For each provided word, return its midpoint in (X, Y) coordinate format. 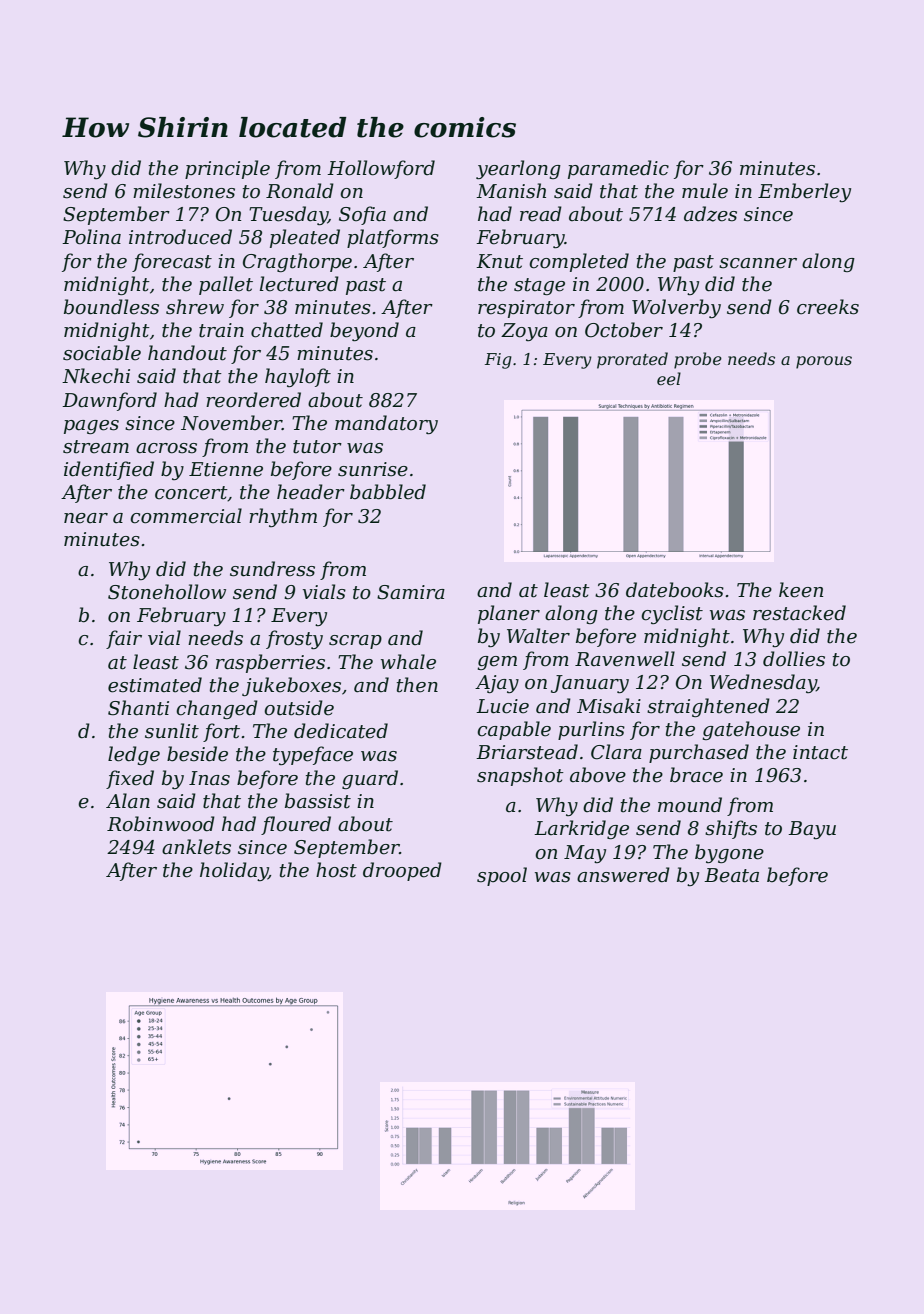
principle (227, 169)
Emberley (804, 192)
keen (801, 590)
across (166, 448)
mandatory (386, 424)
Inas (209, 778)
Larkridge (581, 829)
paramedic (618, 169)
